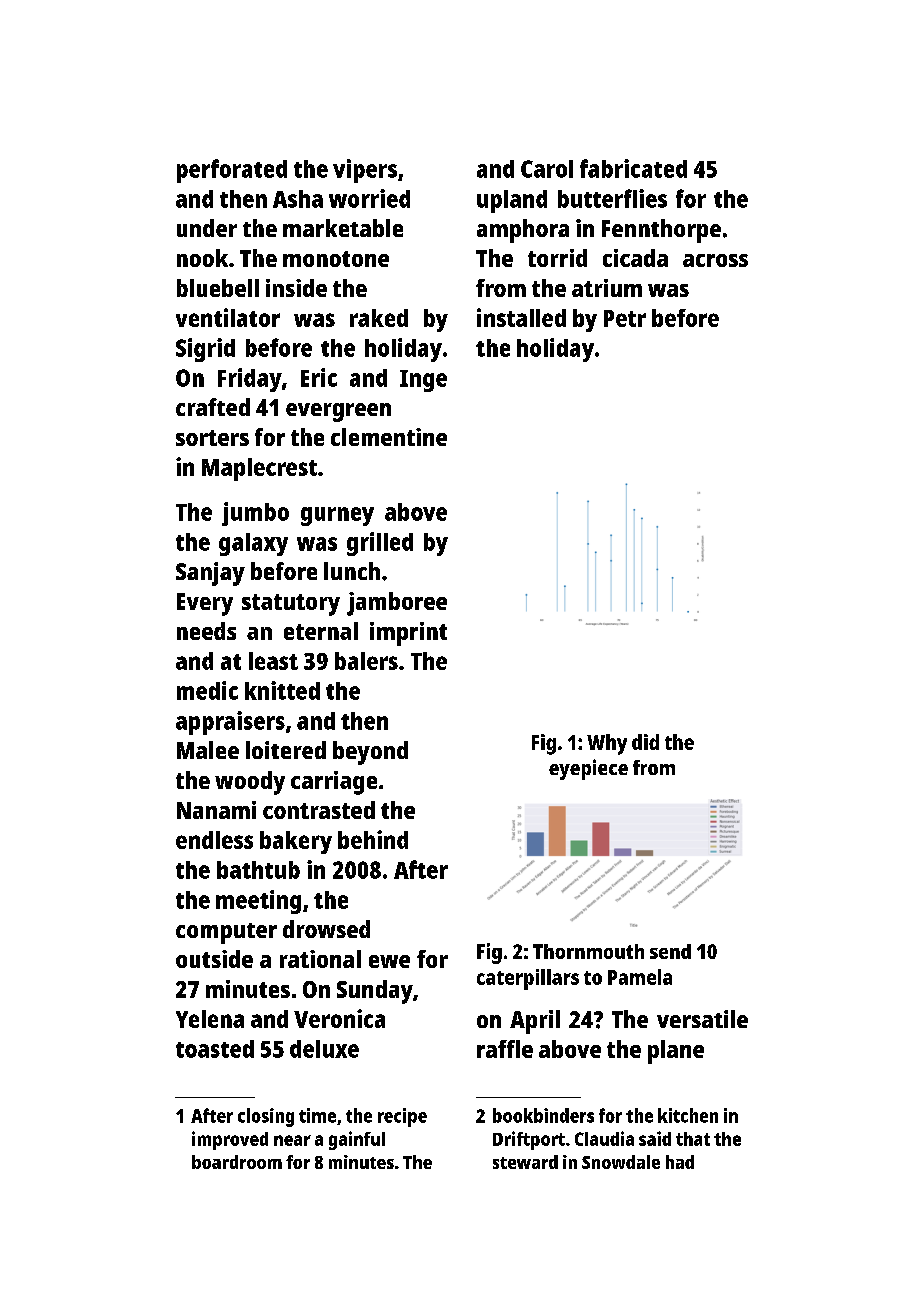  Describe the element at coordinates (670, 951) in the screenshot. I see `send` at that location.
